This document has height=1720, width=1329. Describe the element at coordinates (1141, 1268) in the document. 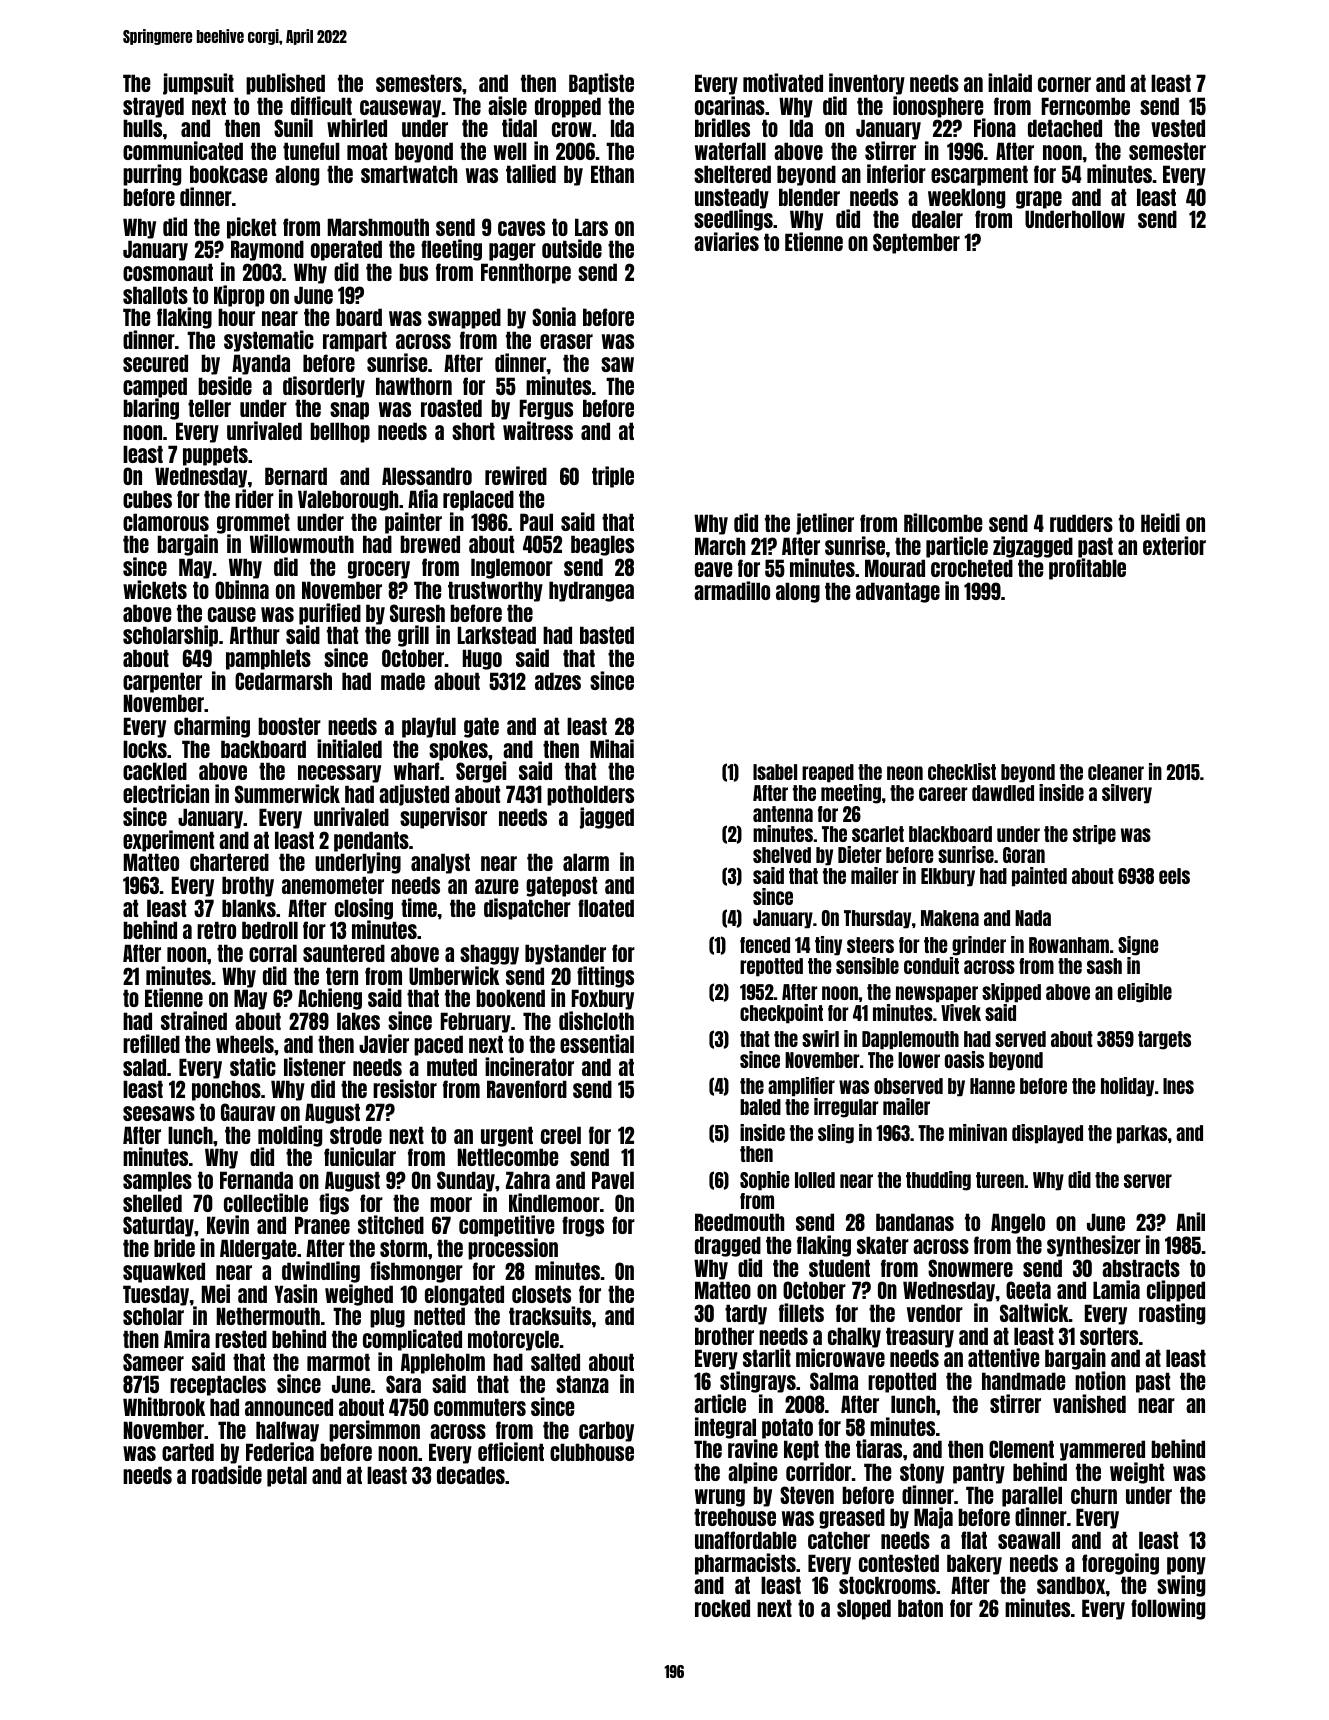

I see `abstracts` at that location.
